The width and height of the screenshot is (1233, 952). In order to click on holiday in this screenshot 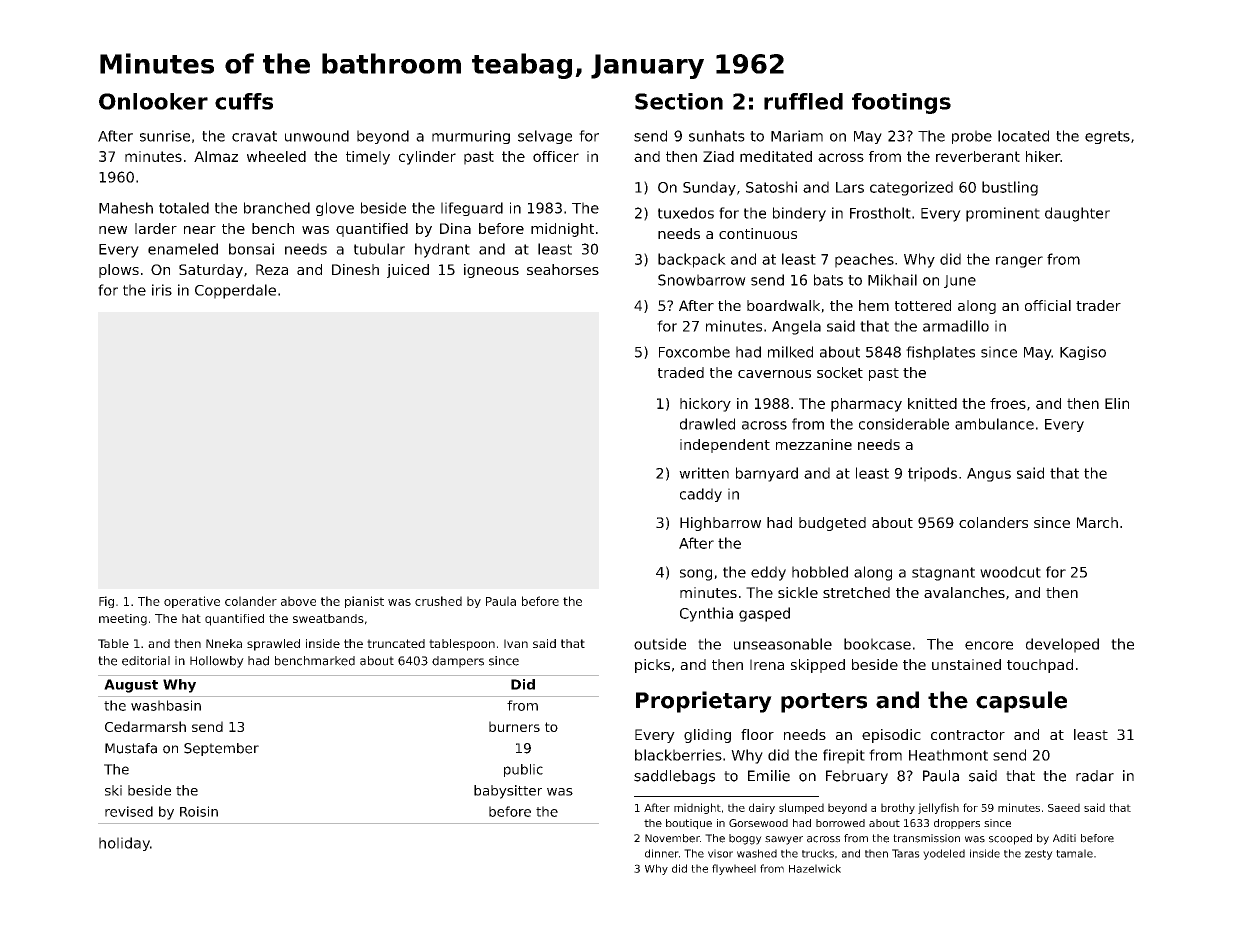, I will do `click(124, 844)`.
